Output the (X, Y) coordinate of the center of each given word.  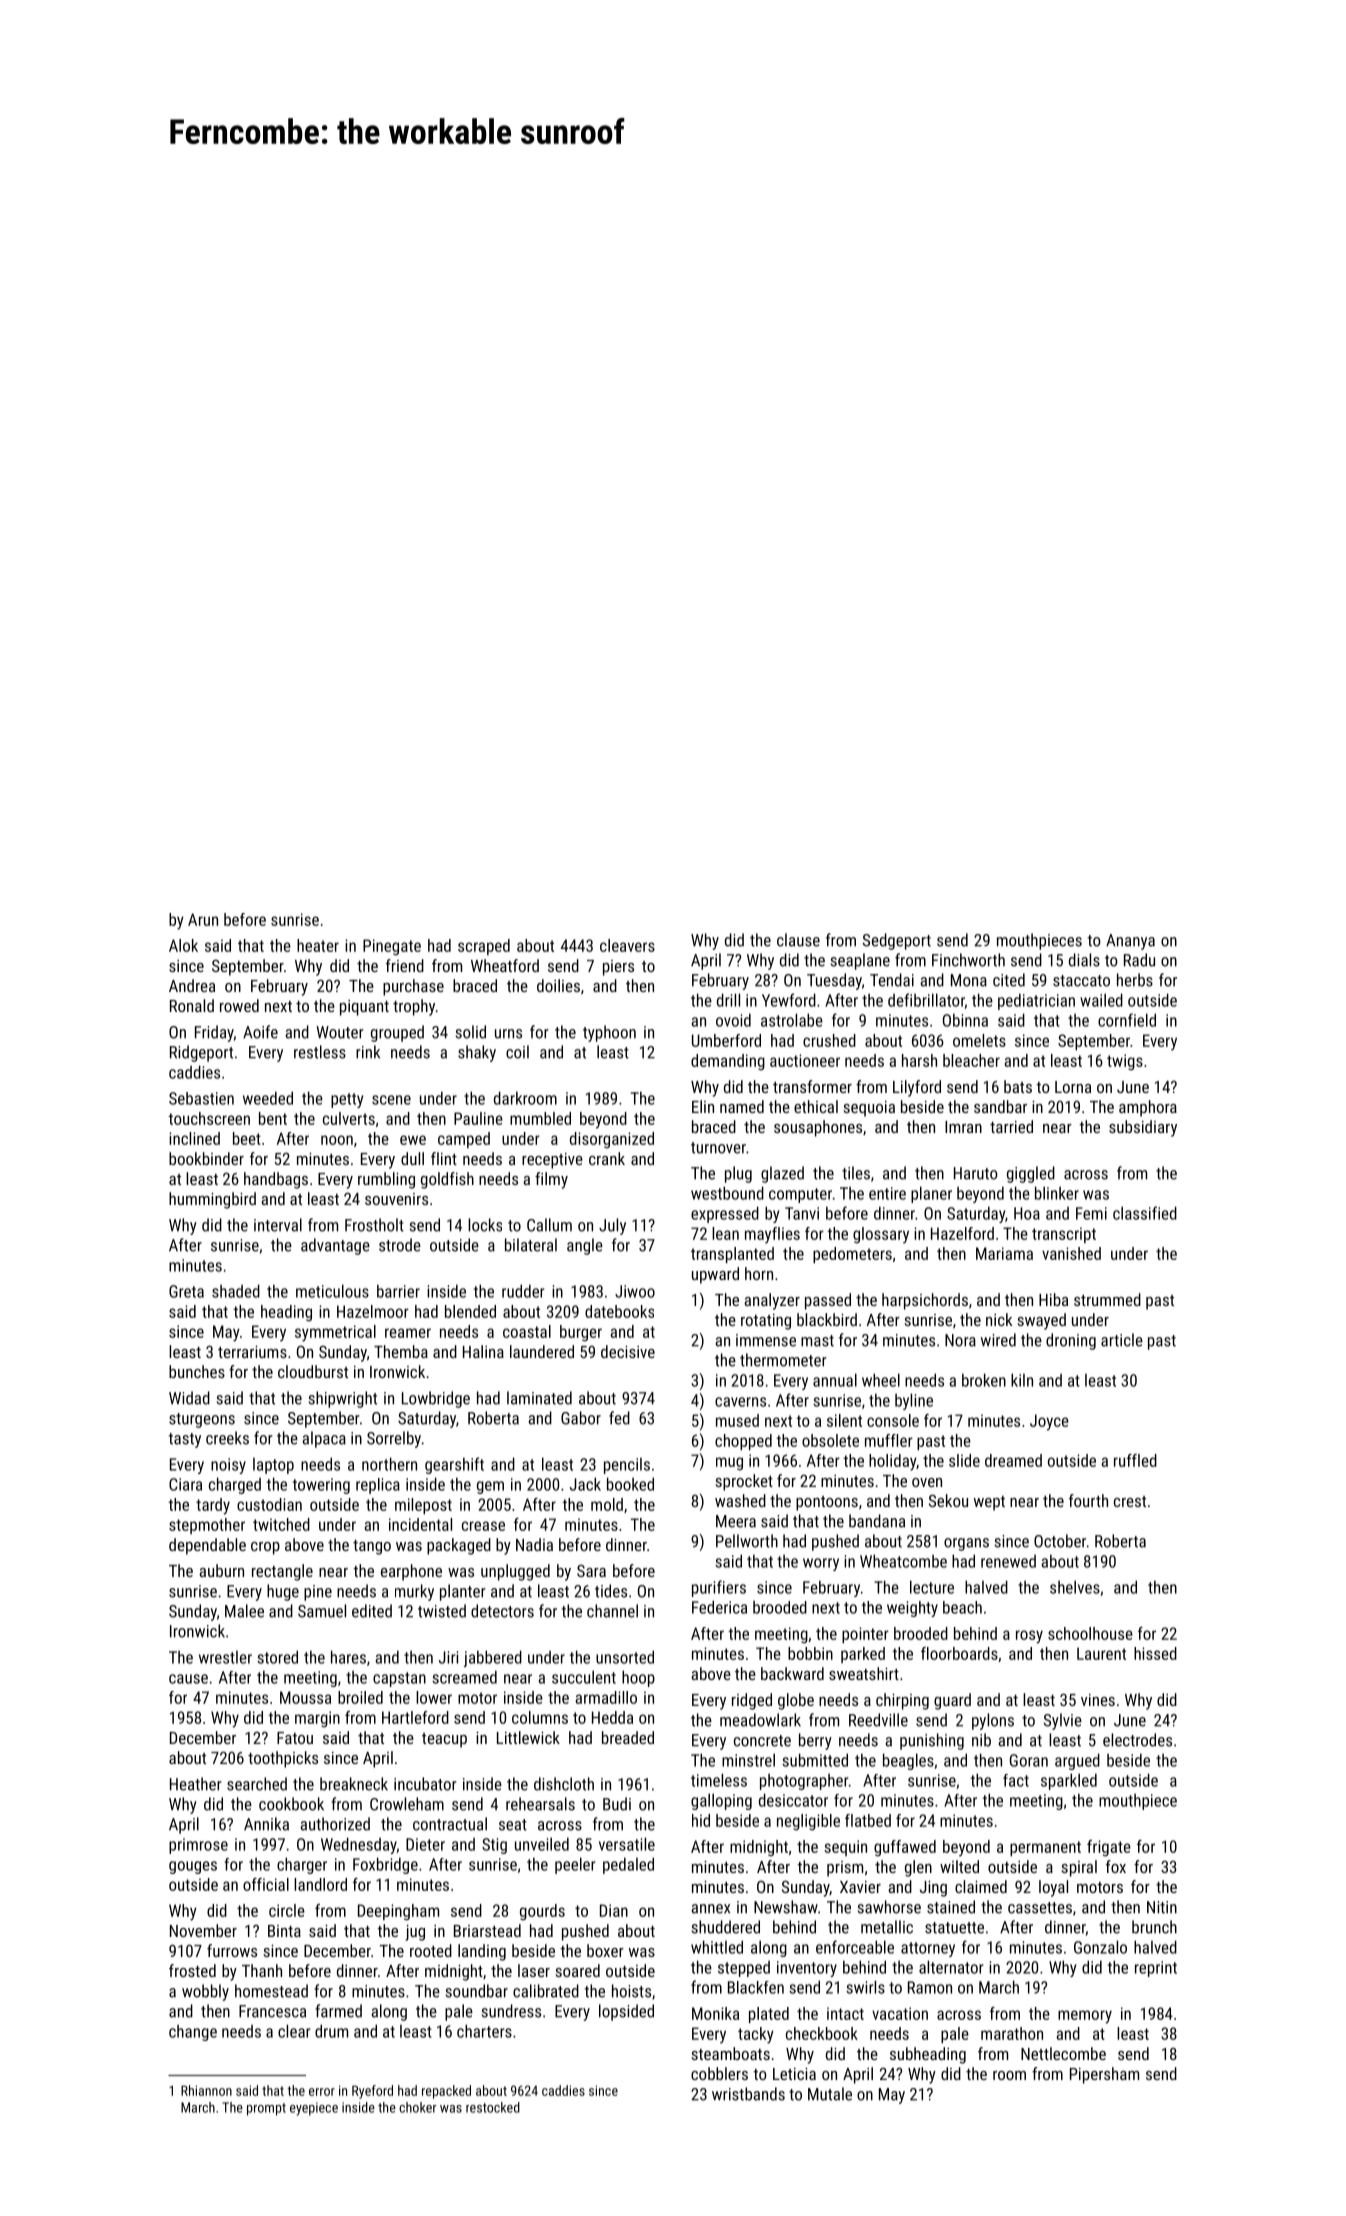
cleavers (627, 945)
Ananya (1130, 942)
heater (318, 945)
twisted (442, 1611)
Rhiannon (206, 2090)
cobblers (719, 2073)
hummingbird (212, 1200)
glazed (782, 1174)
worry (821, 1564)
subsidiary (1143, 1128)
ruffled (1135, 1460)
